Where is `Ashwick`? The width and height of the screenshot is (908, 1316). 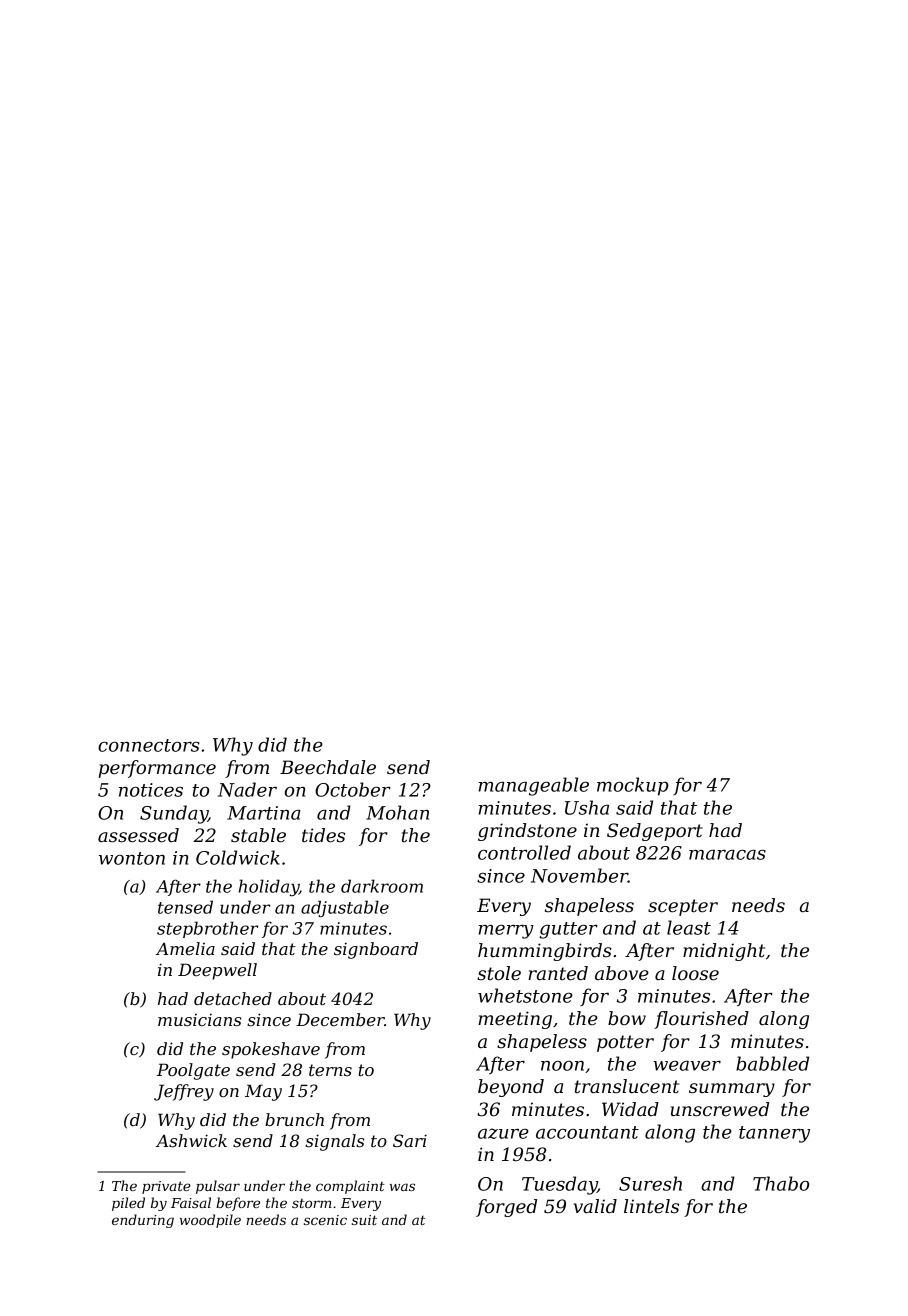 Ashwick is located at coordinates (191, 1140).
